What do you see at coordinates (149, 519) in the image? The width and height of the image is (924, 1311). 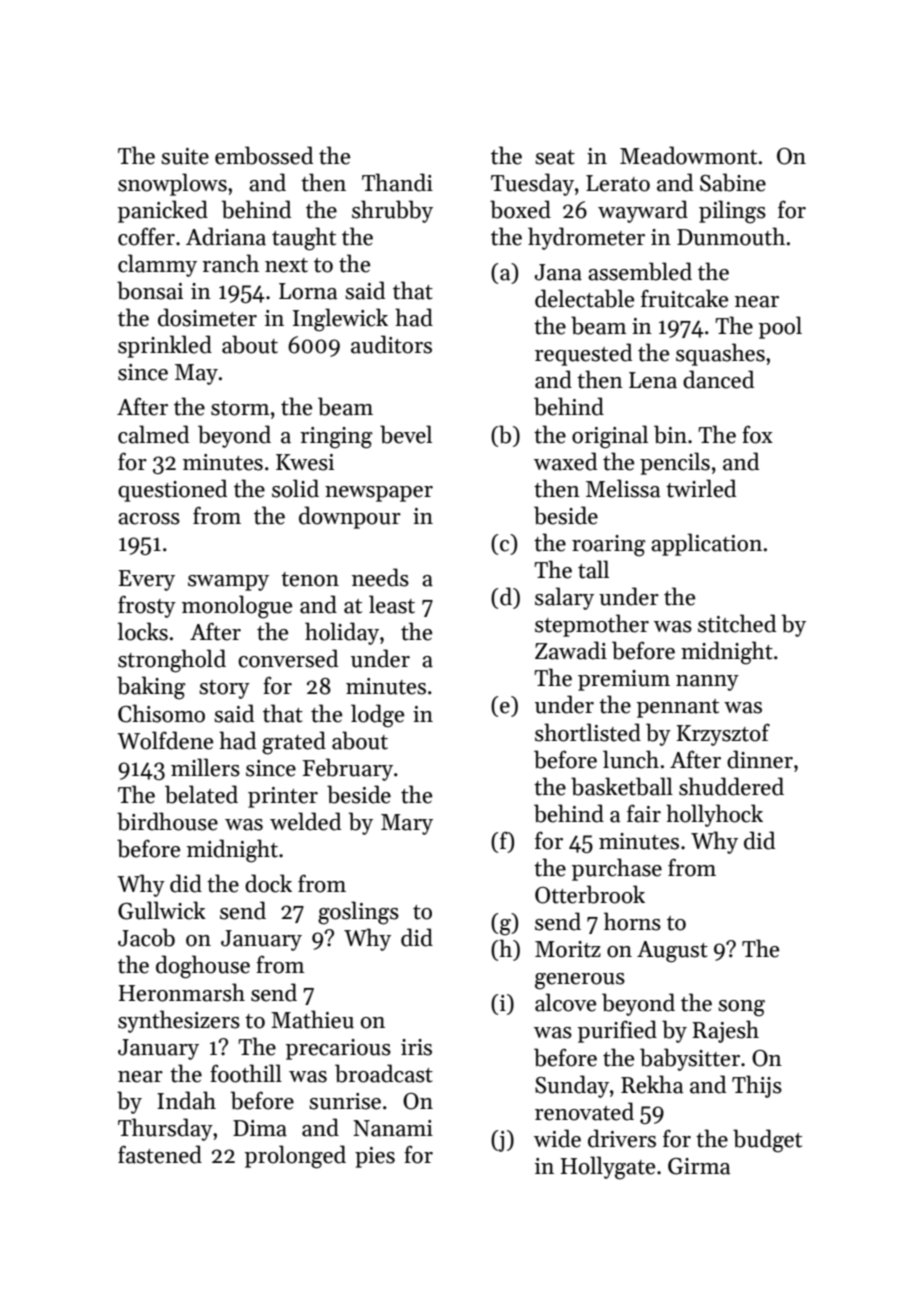 I see `across` at bounding box center [149, 519].
